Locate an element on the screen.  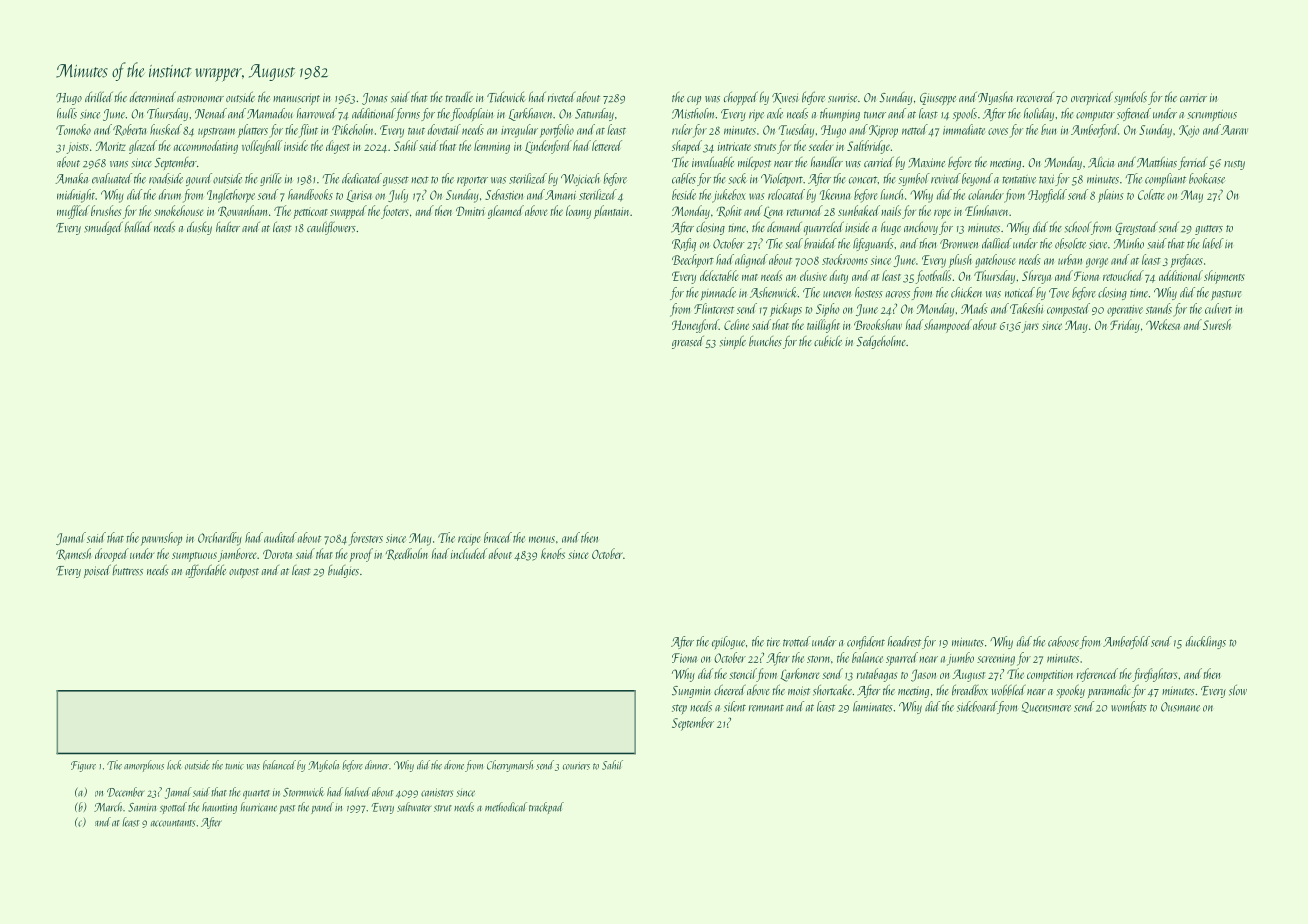
proof is located at coordinates (361, 555).
